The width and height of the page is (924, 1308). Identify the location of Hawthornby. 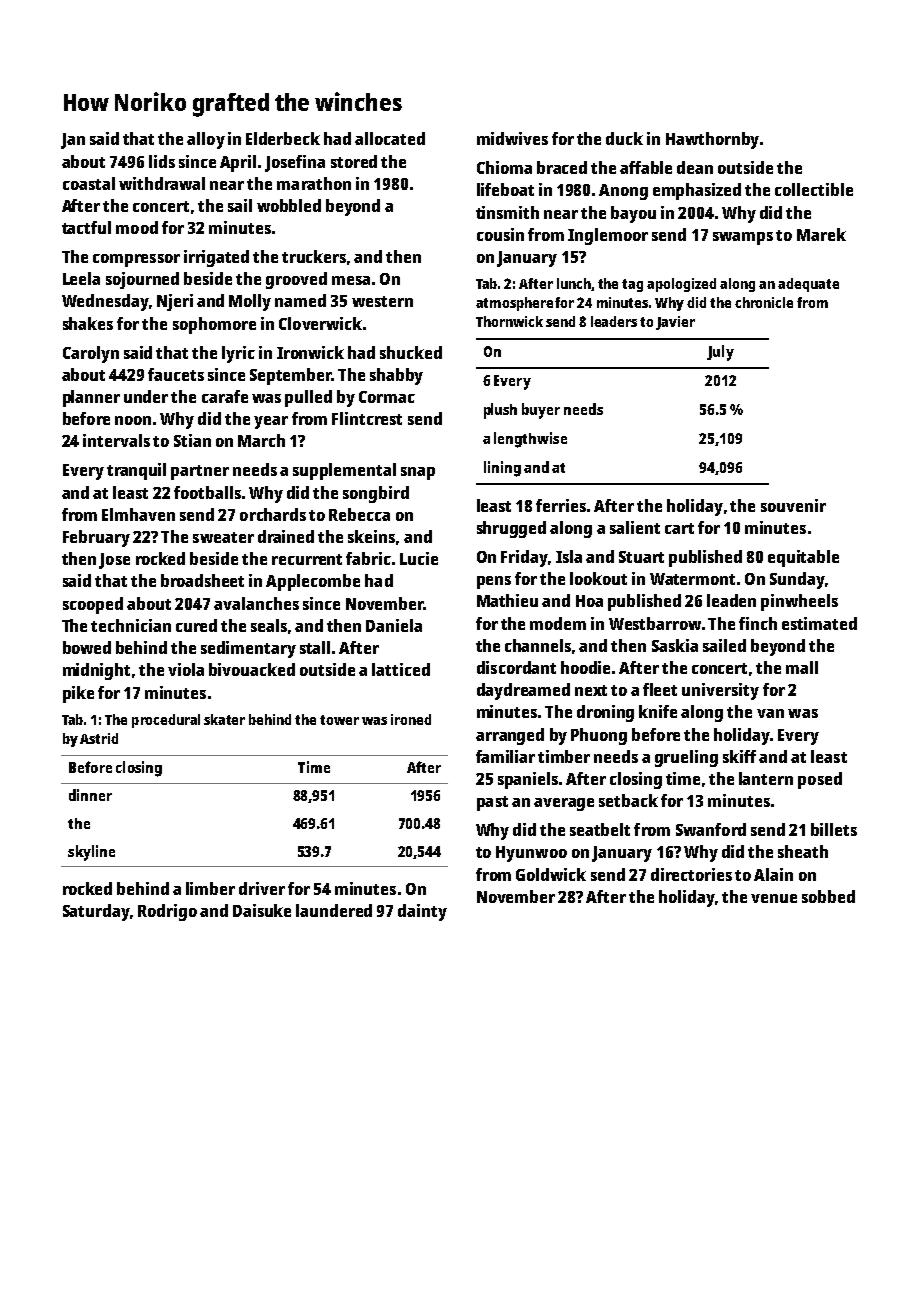
(712, 140).
